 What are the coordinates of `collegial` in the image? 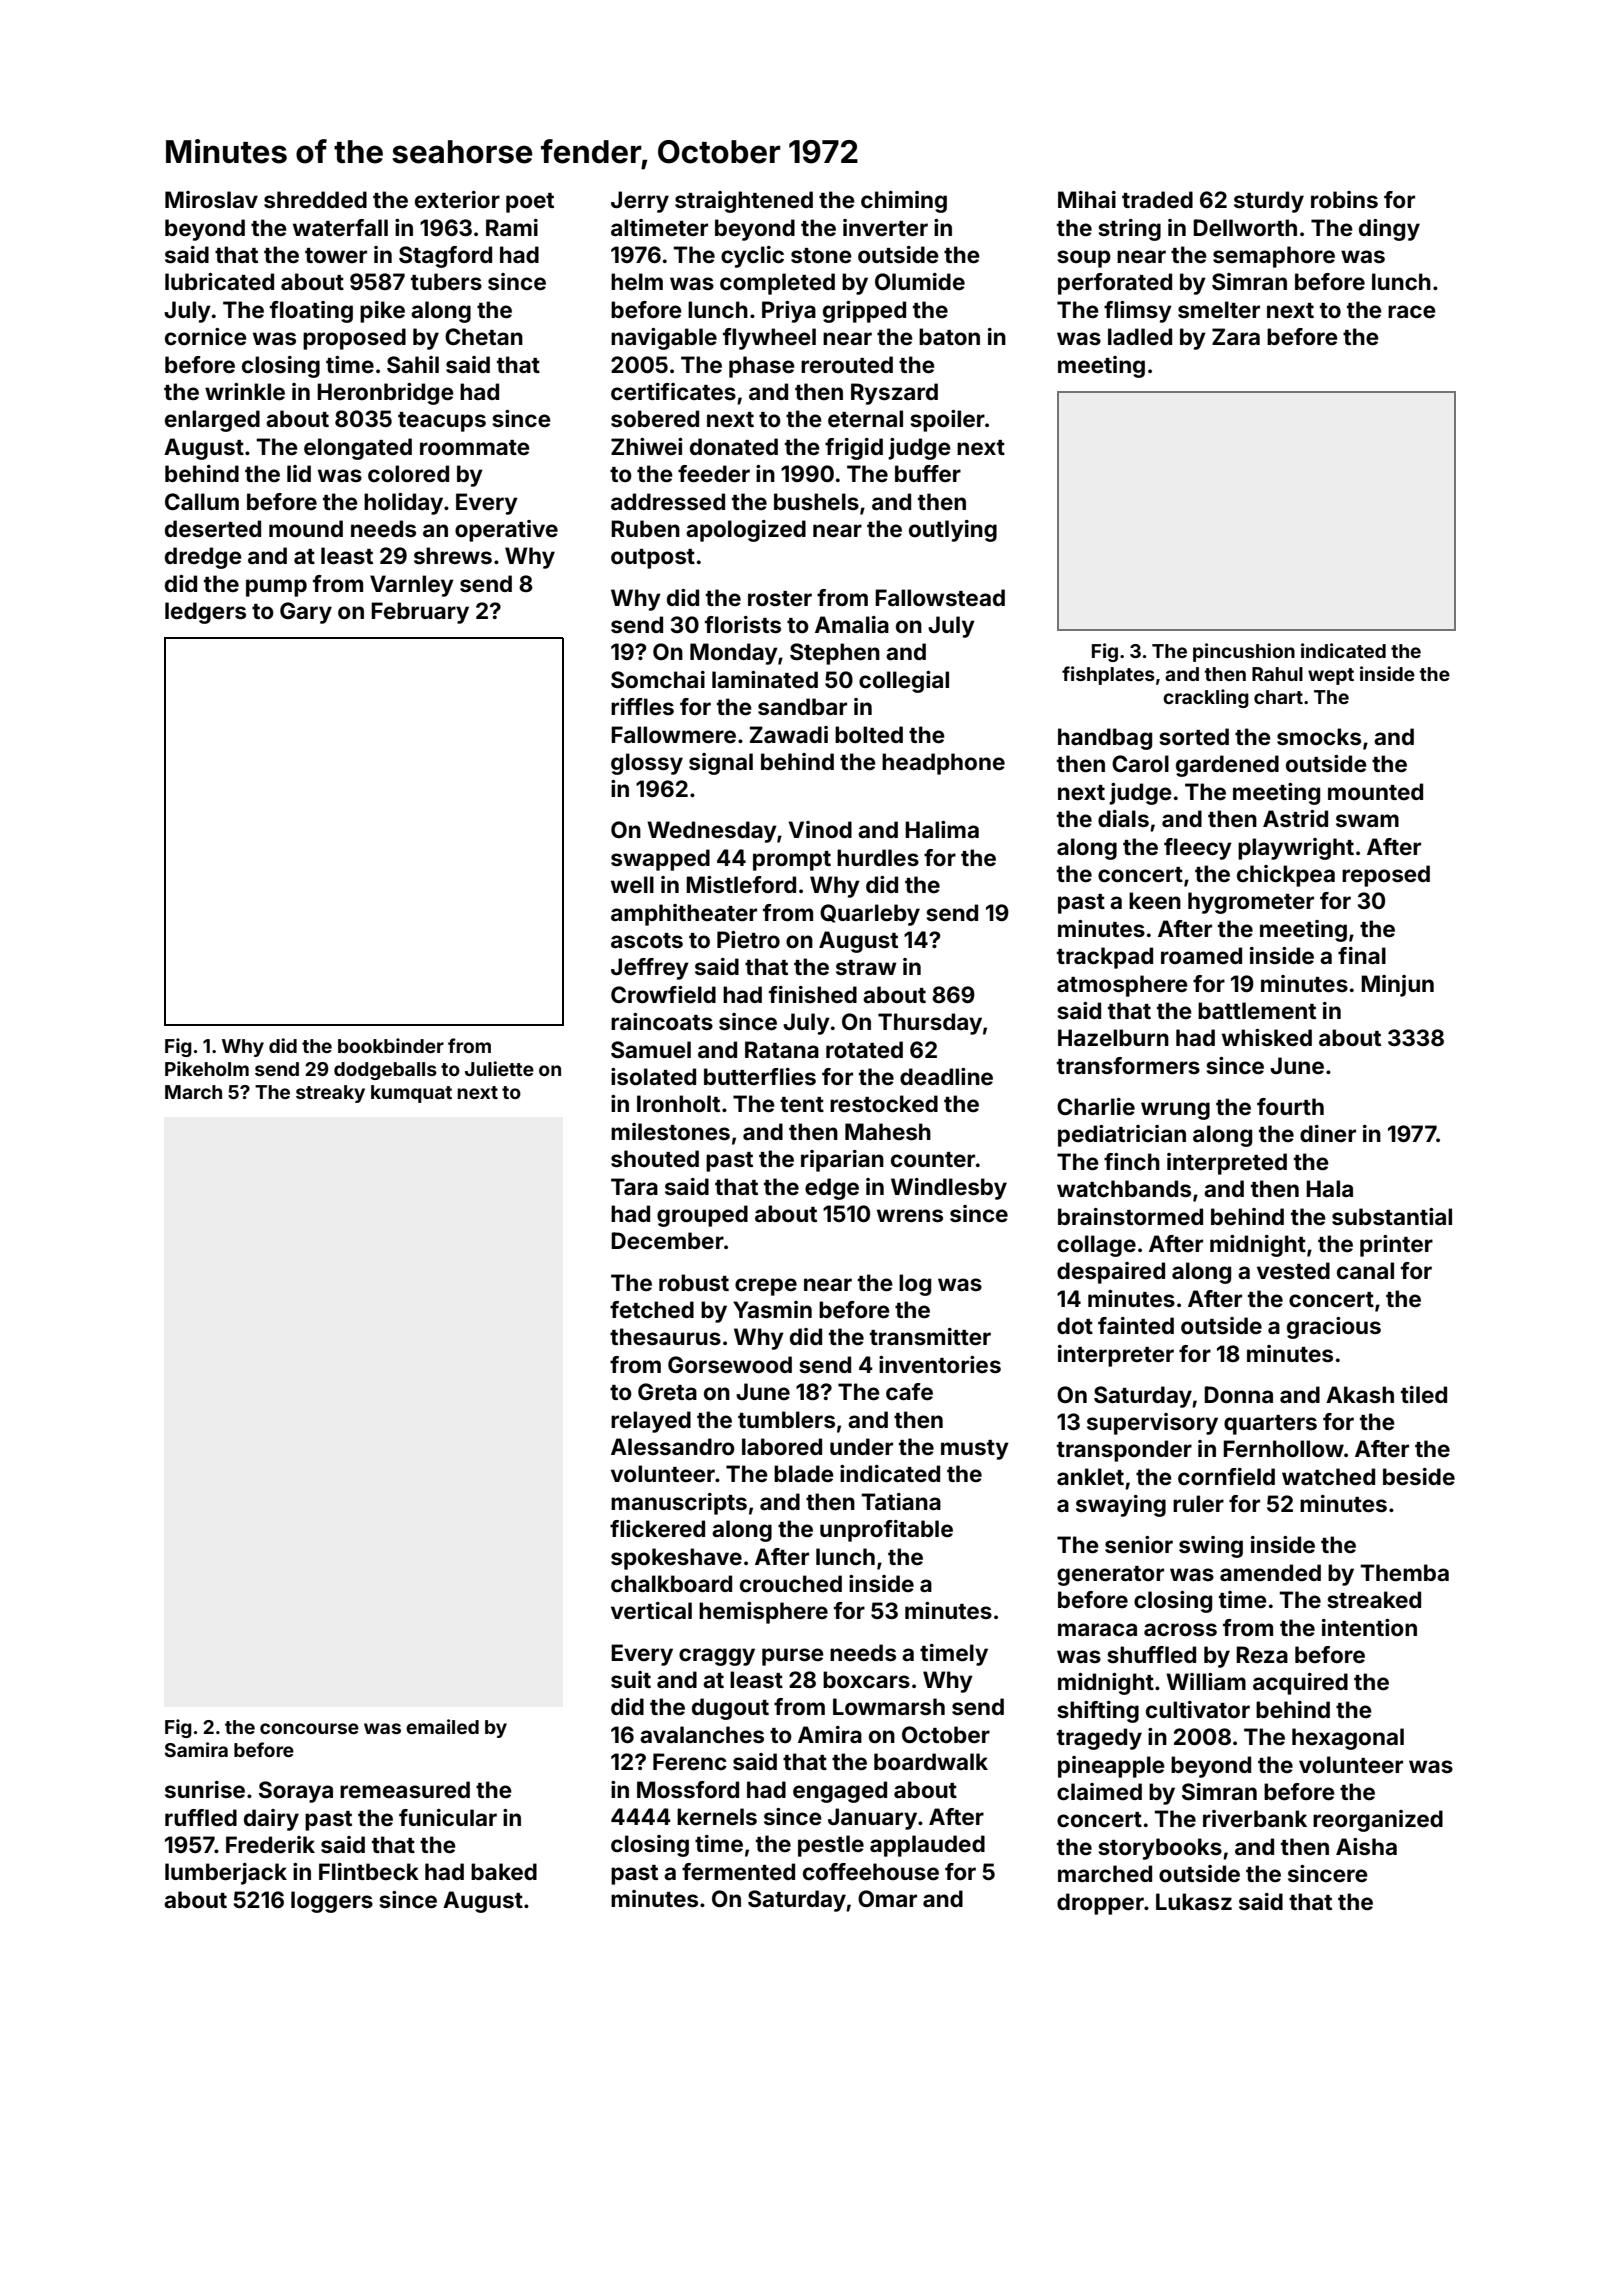 It's located at (904, 682).
